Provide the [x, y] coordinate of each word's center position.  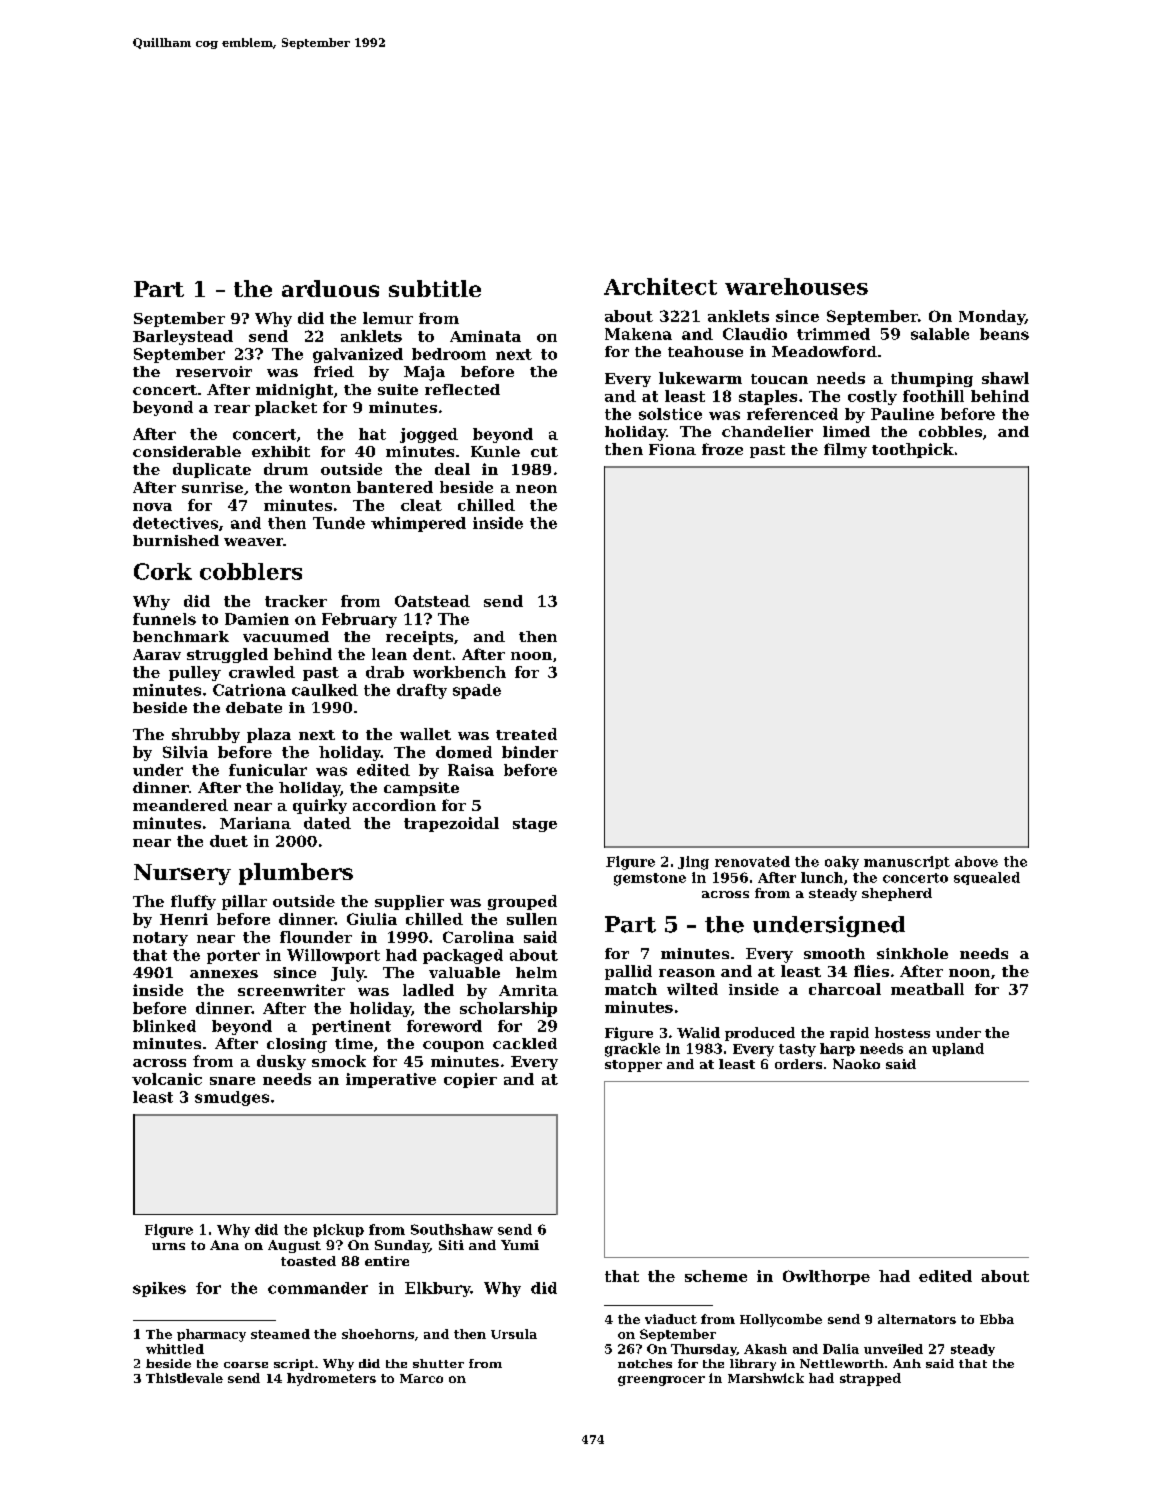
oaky [842, 863]
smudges [232, 1098]
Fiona [672, 449]
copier [470, 1080]
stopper [633, 1066]
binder [530, 752]
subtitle [435, 288]
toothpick [913, 450]
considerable [187, 451]
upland [958, 1049]
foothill [933, 396]
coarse [246, 1365]
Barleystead [183, 337]
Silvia [185, 752]
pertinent [351, 1027]
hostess [902, 1032]
